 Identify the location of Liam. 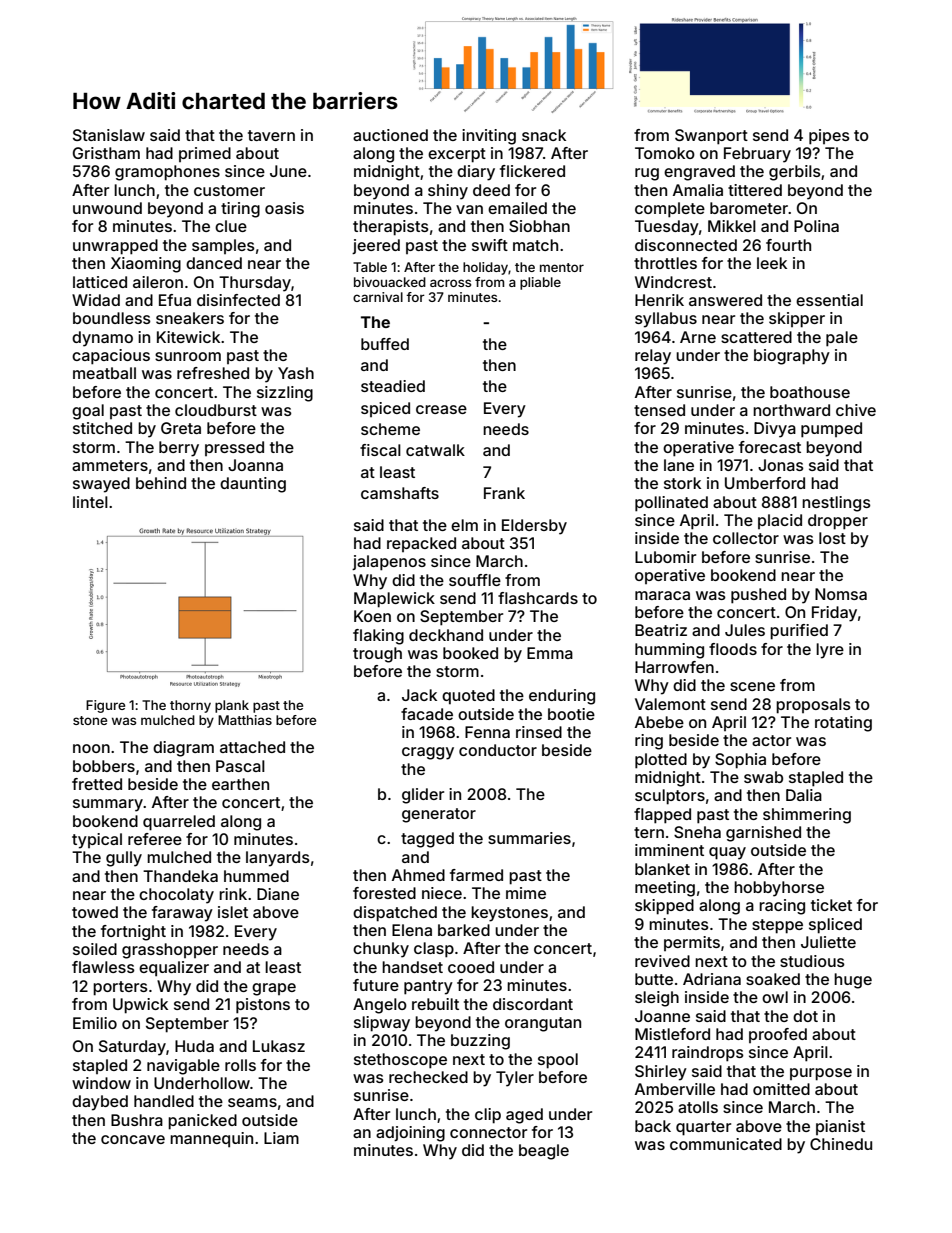
(281, 1138).
